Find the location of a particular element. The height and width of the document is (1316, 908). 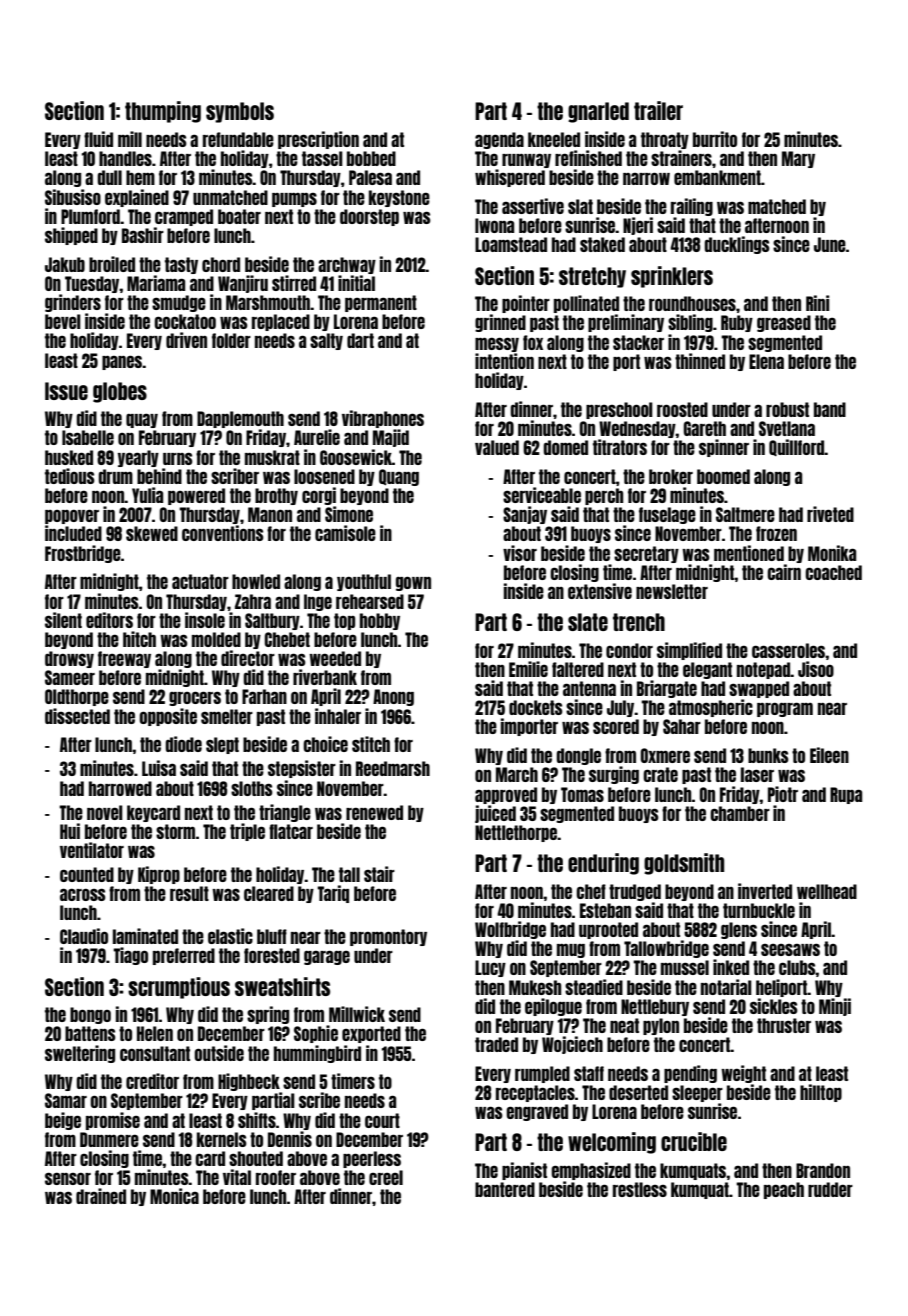

faltered is located at coordinates (578, 669).
